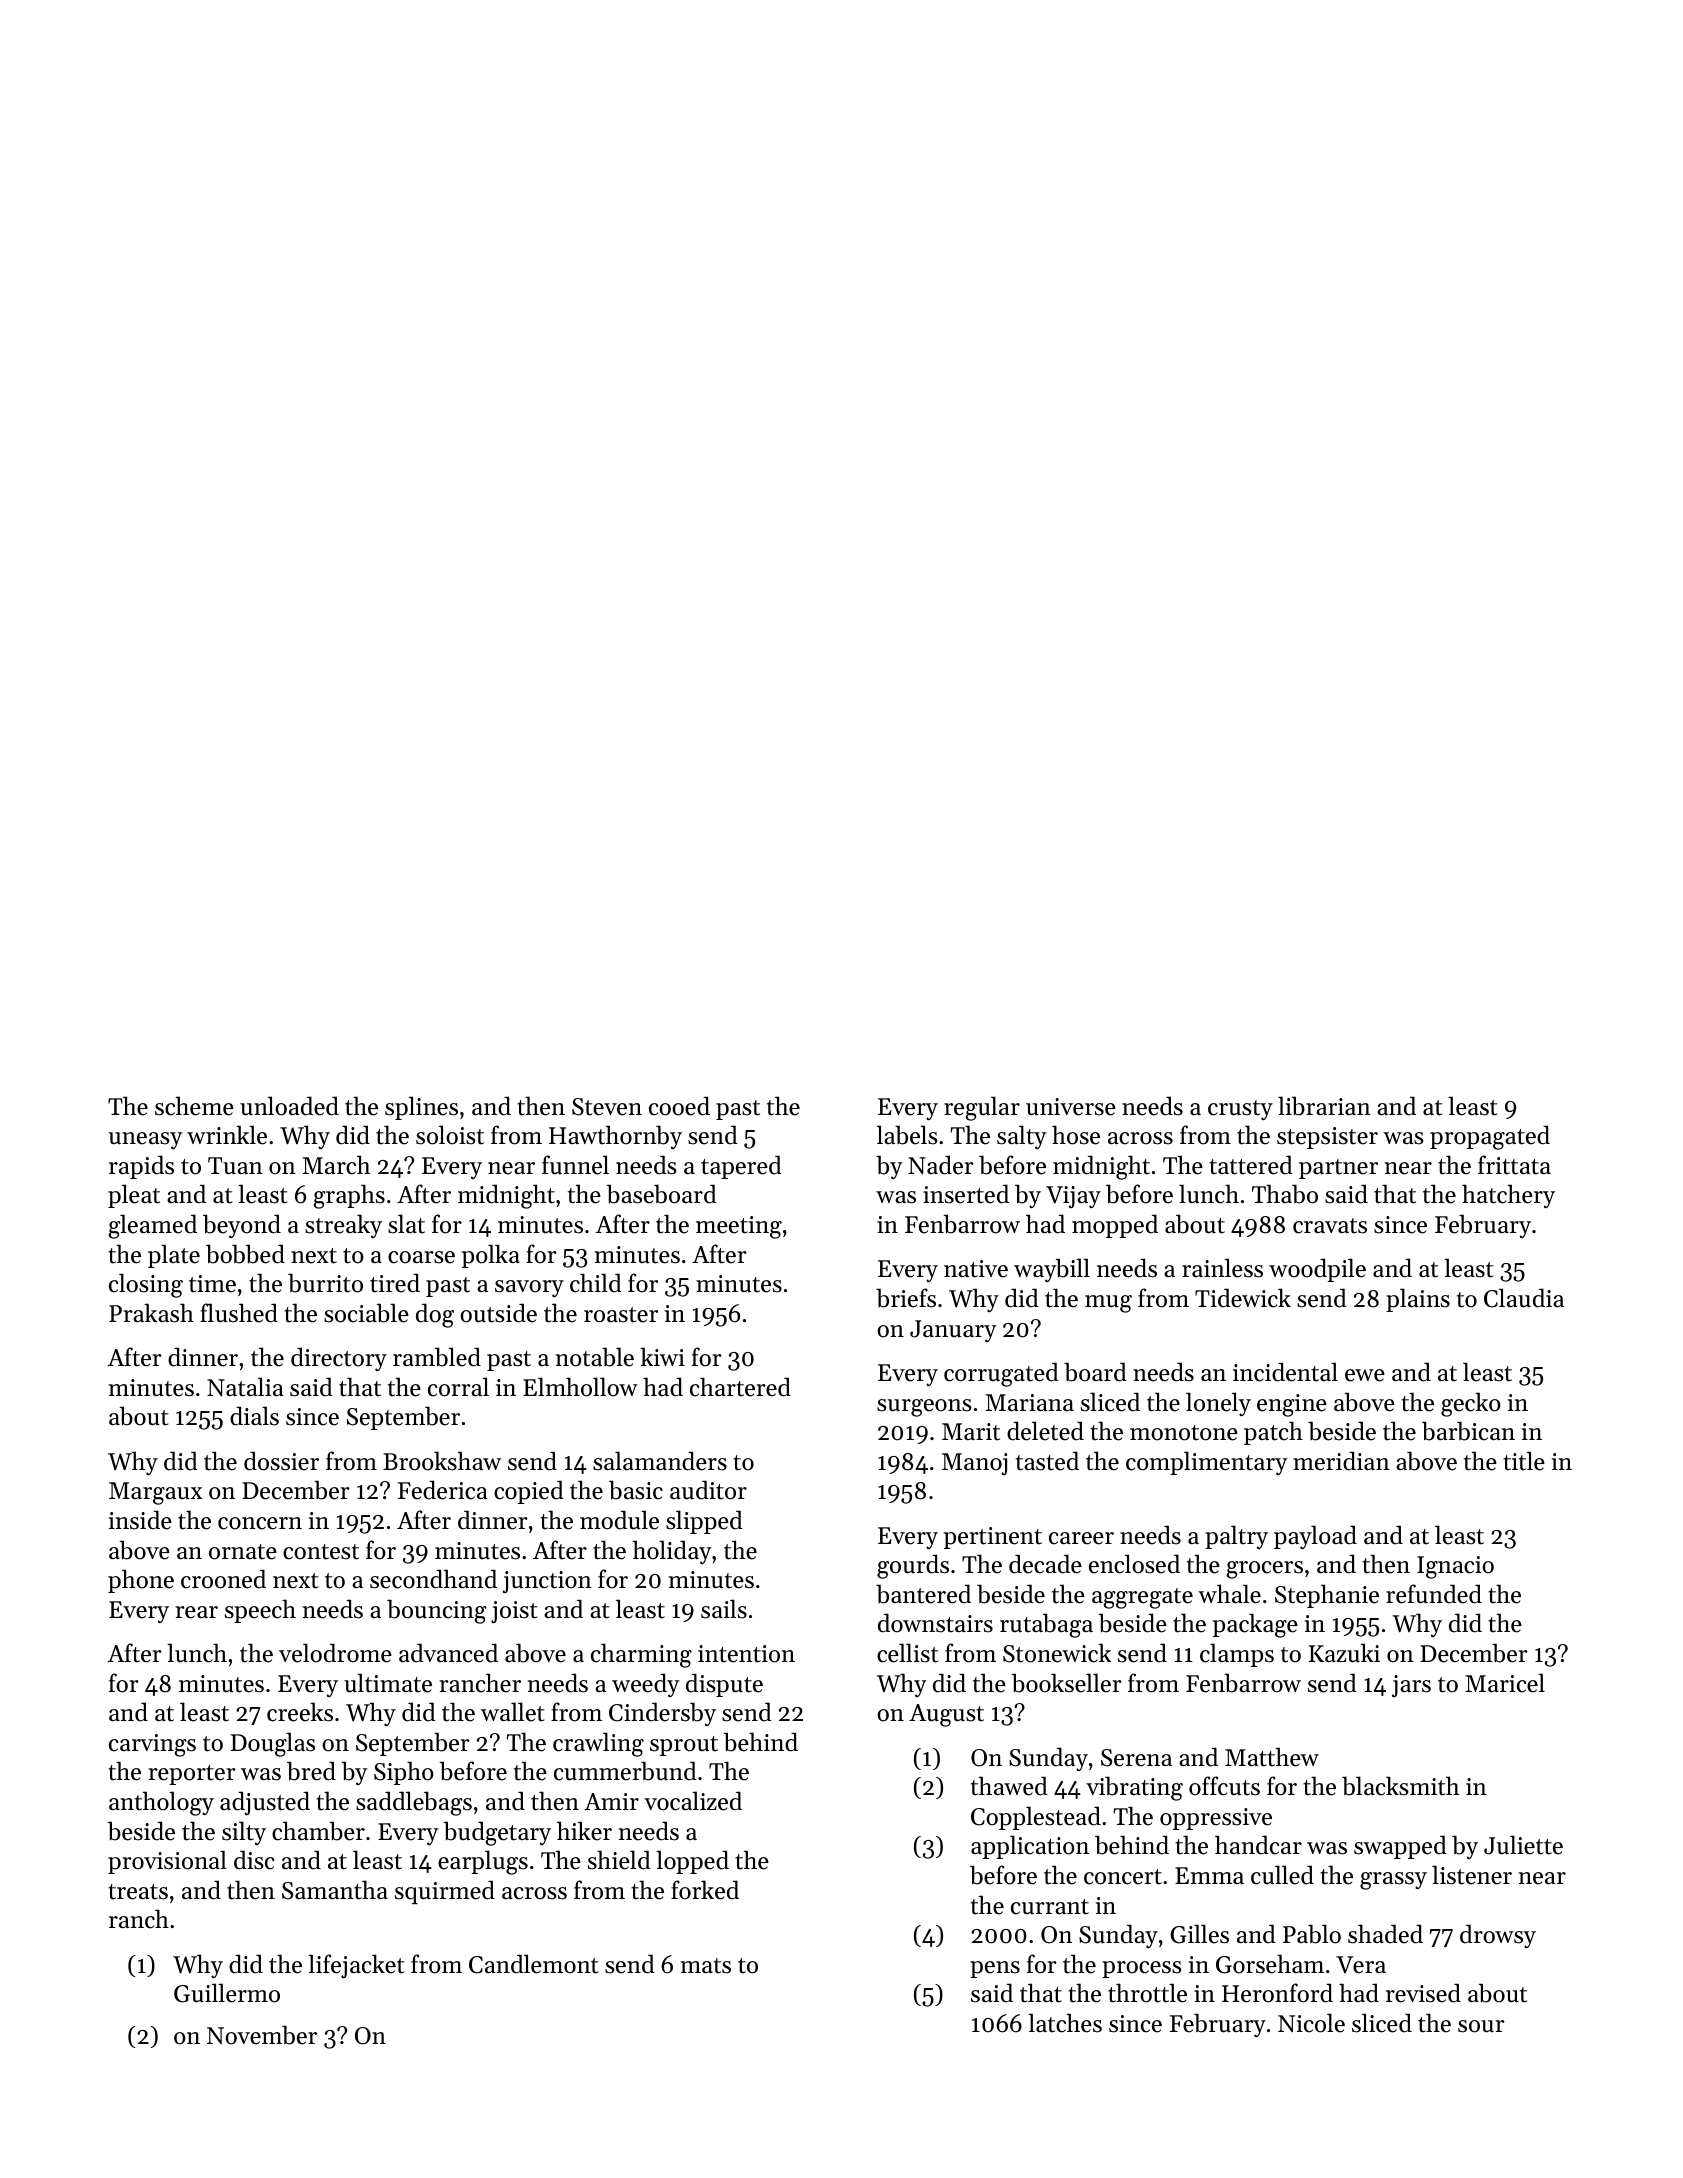 The width and height of the screenshot is (1683, 2178). What do you see at coordinates (1524, 1298) in the screenshot?
I see `Claudia` at bounding box center [1524, 1298].
